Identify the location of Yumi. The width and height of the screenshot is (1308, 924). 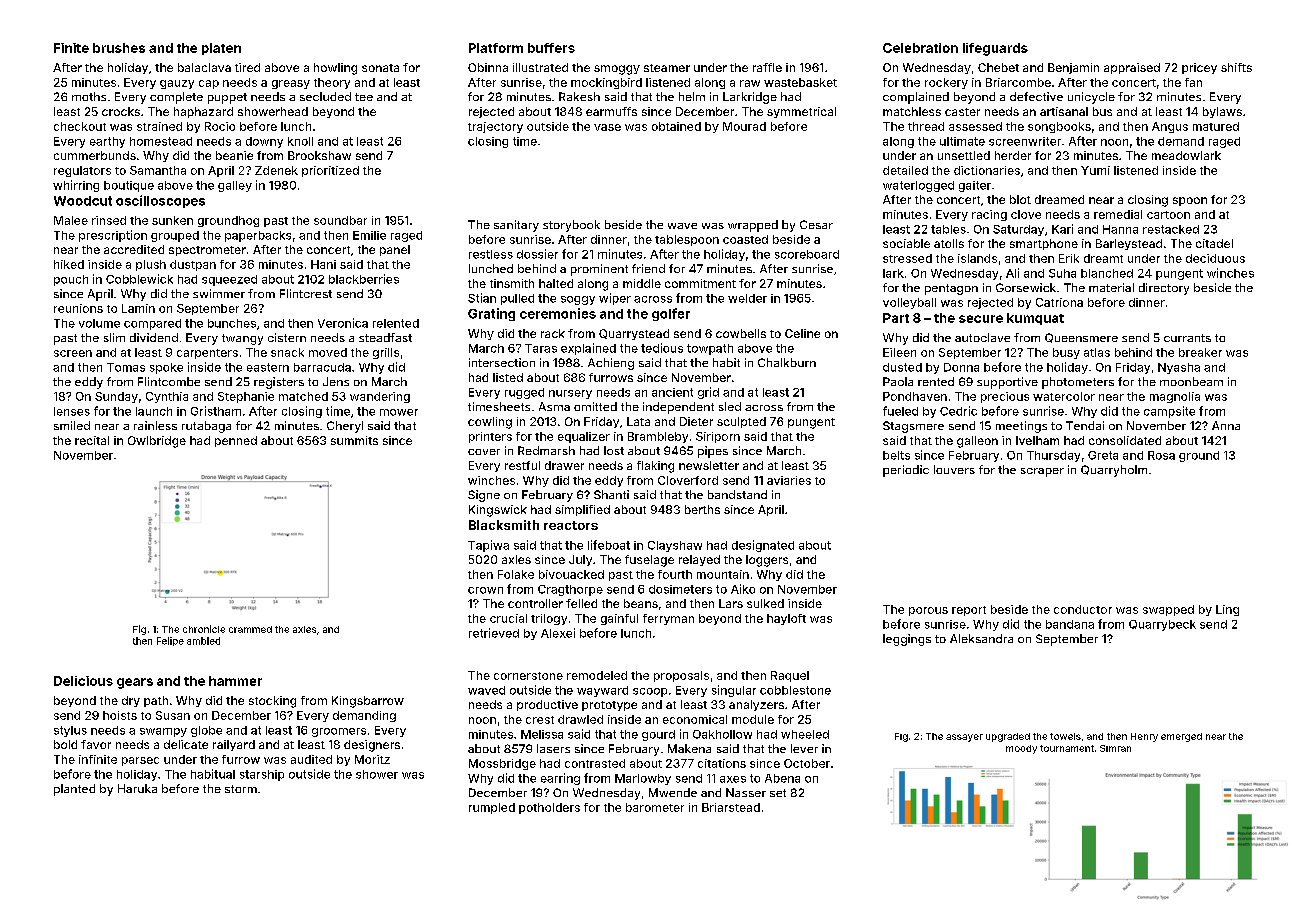
(1095, 170).
